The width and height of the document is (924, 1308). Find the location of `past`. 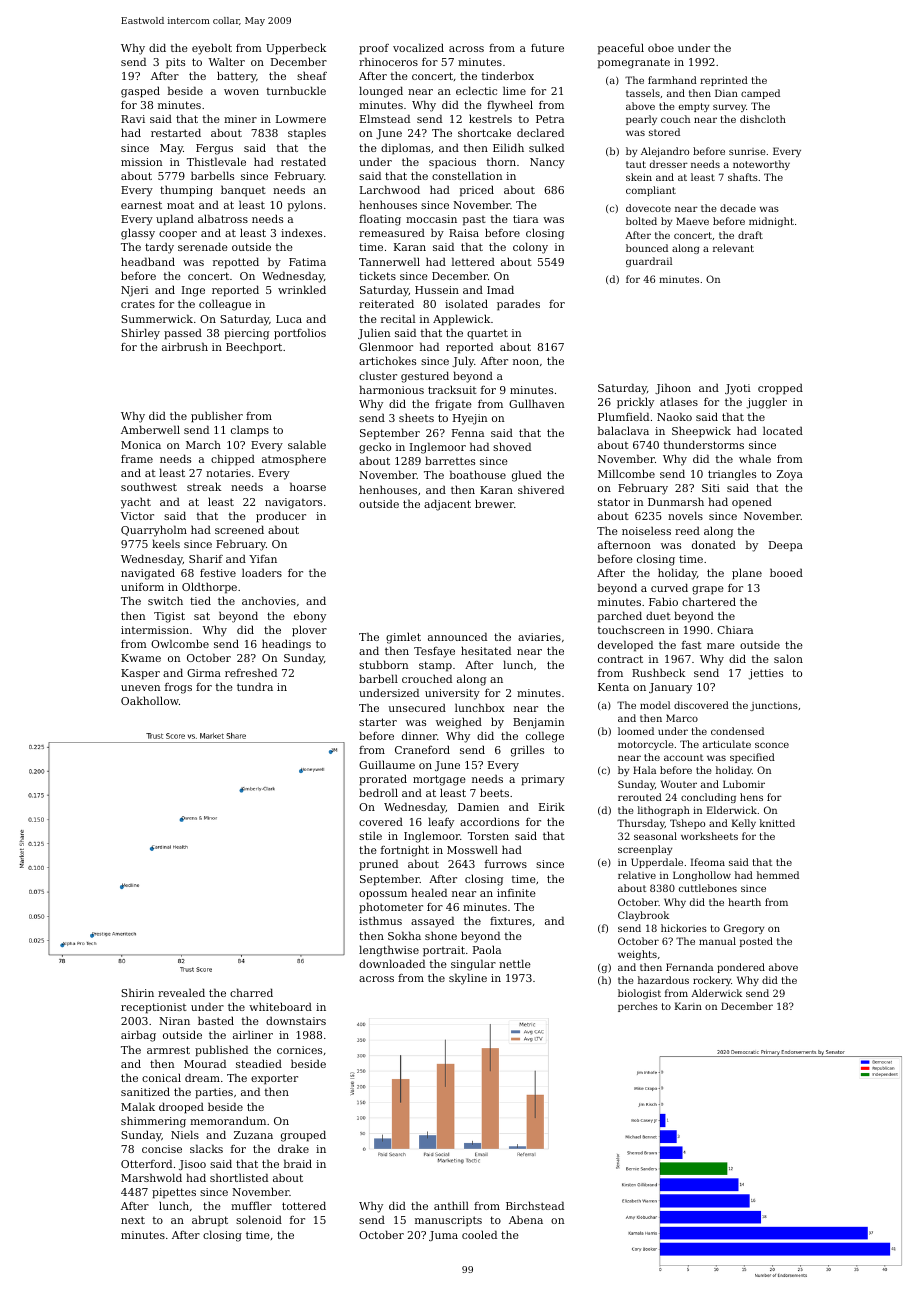

past is located at coordinates (474, 221).
